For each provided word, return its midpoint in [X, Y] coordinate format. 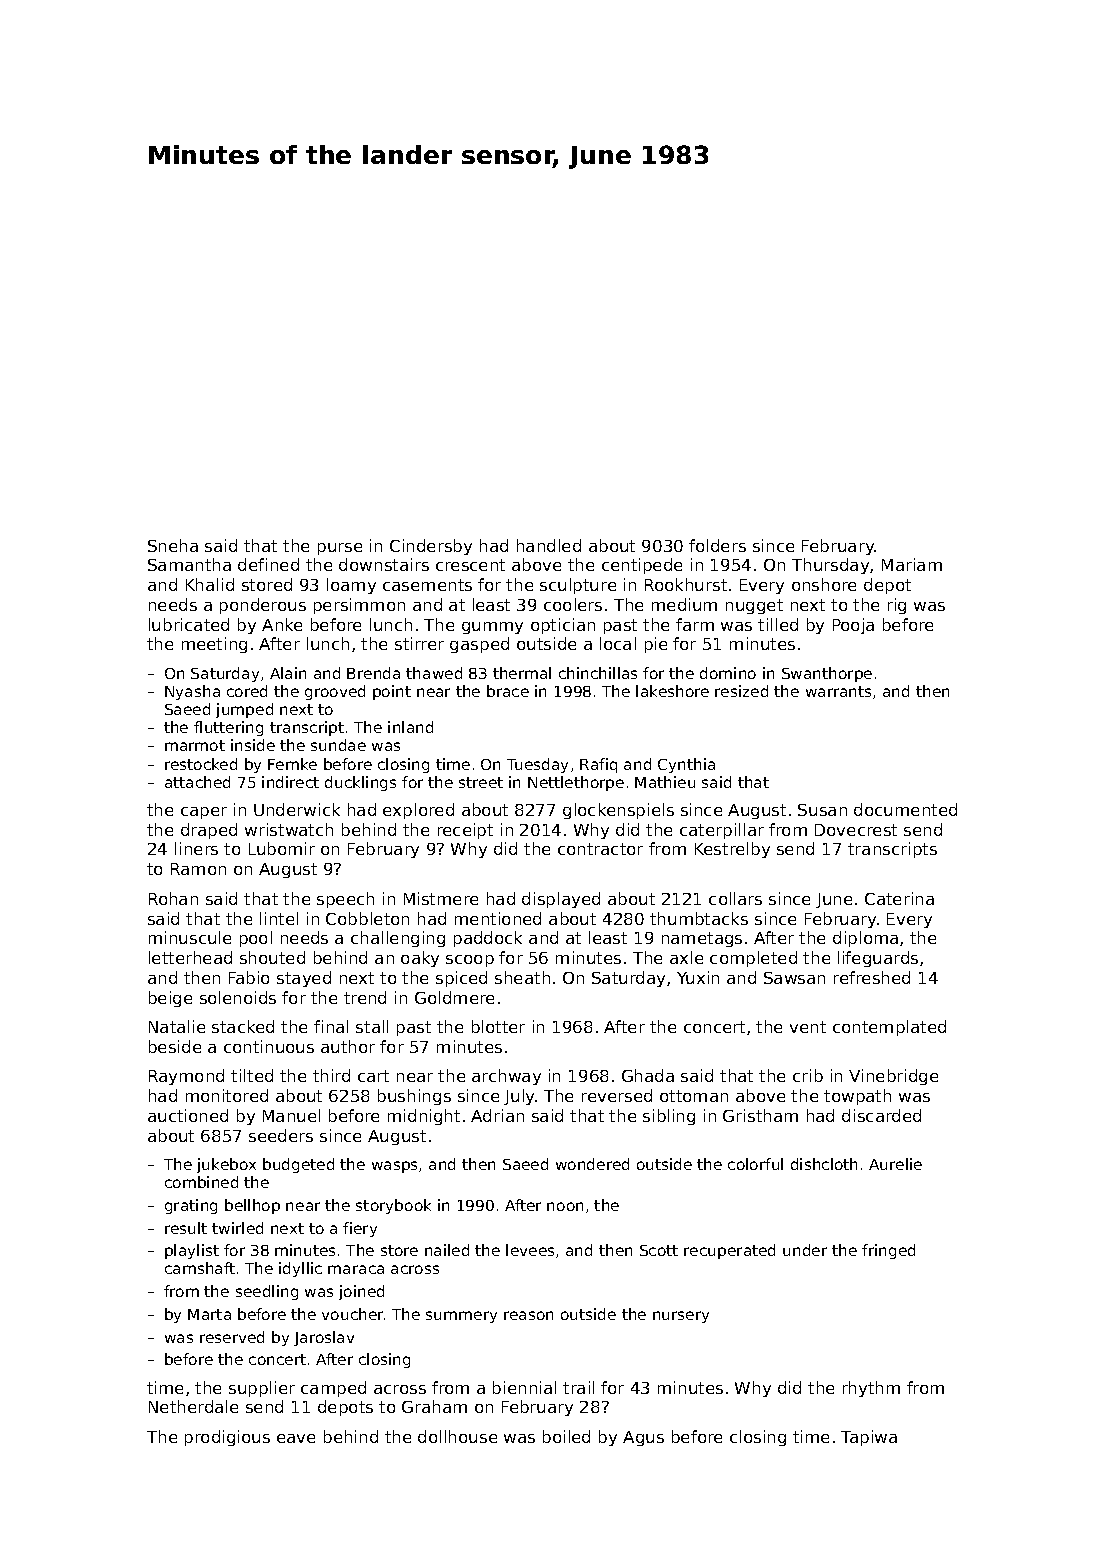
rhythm [871, 1389]
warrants [838, 691]
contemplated [889, 1028]
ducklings [360, 783]
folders [717, 545]
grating [191, 1206]
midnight [424, 1117]
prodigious [227, 1438]
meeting [214, 645]
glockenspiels [618, 811]
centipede [642, 566]
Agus [643, 1438]
